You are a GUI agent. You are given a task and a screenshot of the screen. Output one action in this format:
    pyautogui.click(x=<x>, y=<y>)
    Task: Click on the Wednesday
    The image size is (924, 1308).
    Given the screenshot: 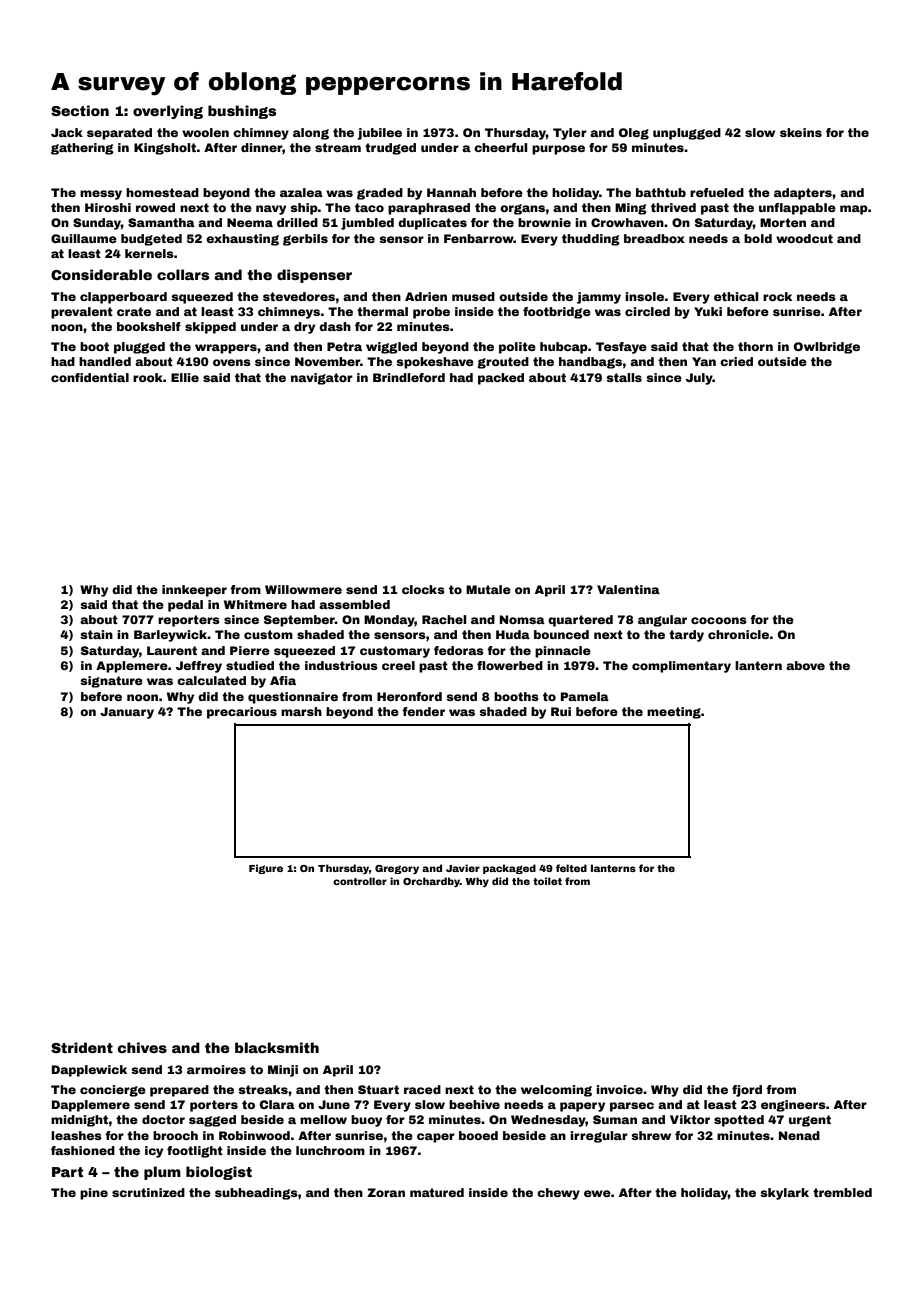 What is the action you would take?
    pyautogui.click(x=548, y=1121)
